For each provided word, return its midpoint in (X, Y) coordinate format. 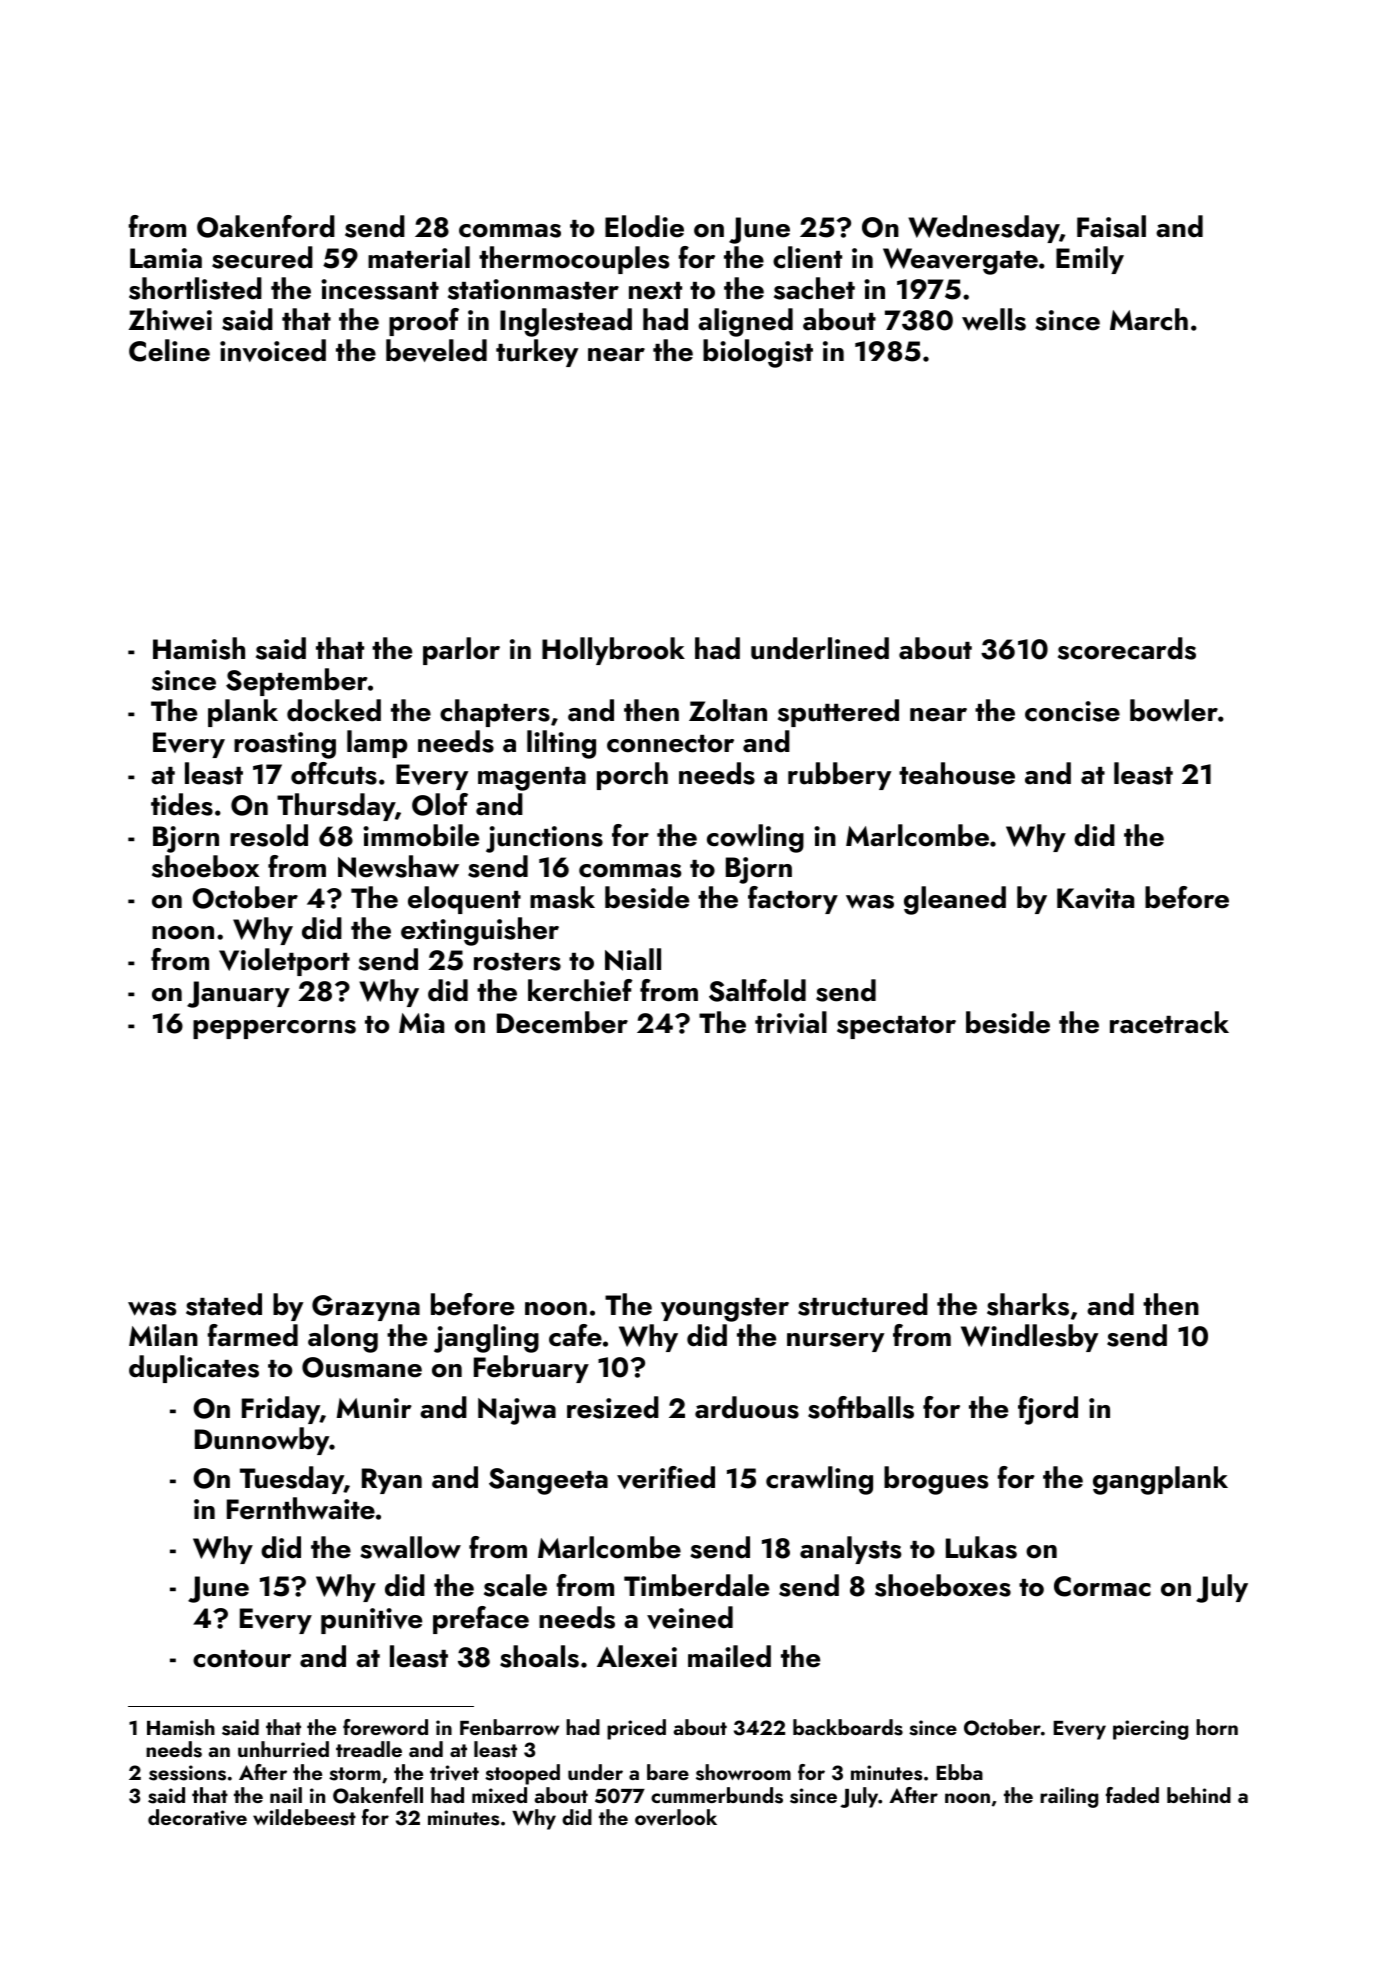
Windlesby (1029, 1338)
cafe (575, 1335)
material (419, 257)
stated (224, 1304)
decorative (197, 1817)
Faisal (1111, 226)
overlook (676, 1817)
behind (1199, 1795)
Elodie (644, 226)
